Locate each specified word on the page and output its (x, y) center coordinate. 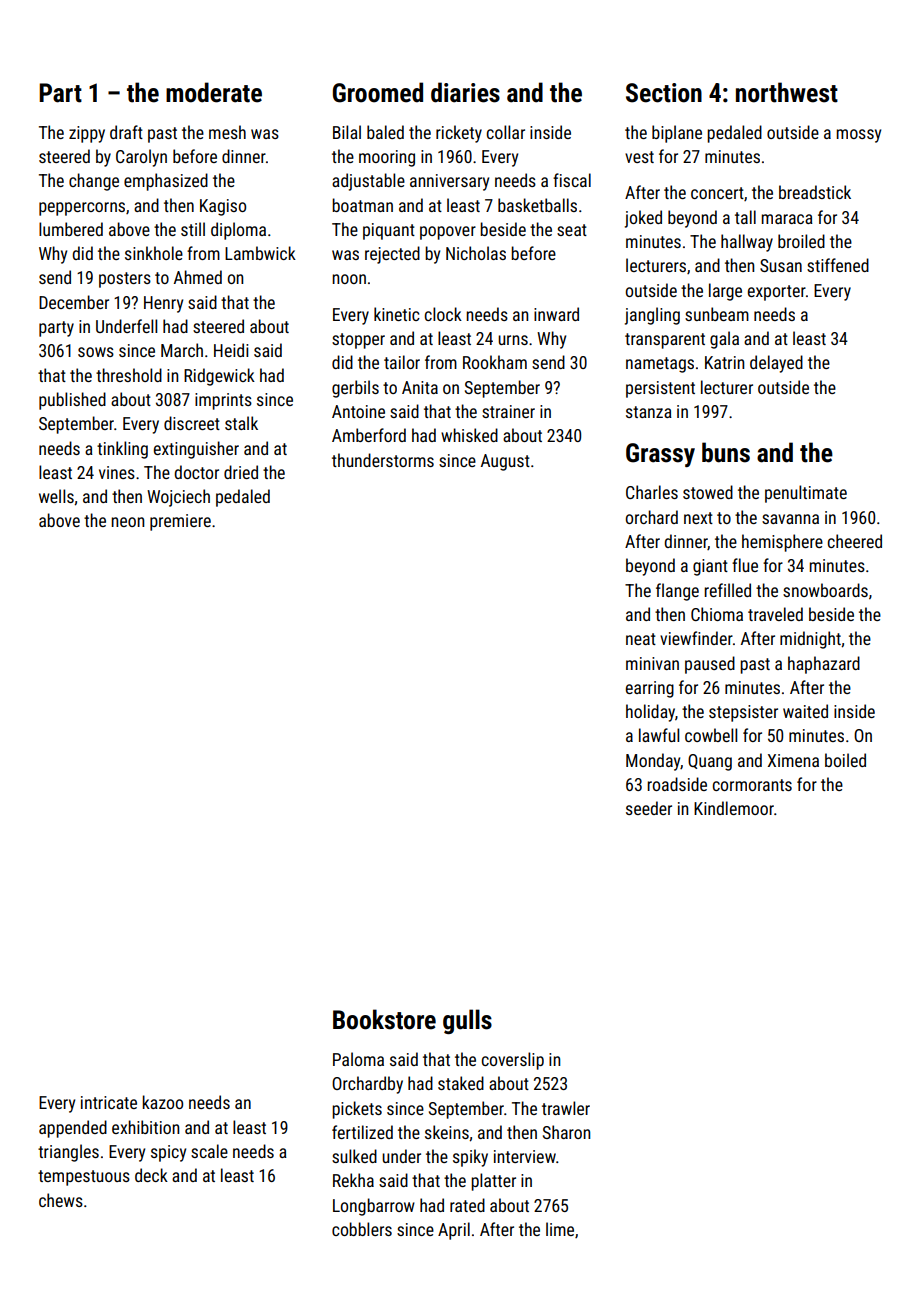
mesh (227, 132)
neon (127, 522)
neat (641, 639)
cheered (855, 541)
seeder (649, 808)
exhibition (145, 1127)
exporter (777, 293)
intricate (109, 1102)
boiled (845, 760)
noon (349, 279)
